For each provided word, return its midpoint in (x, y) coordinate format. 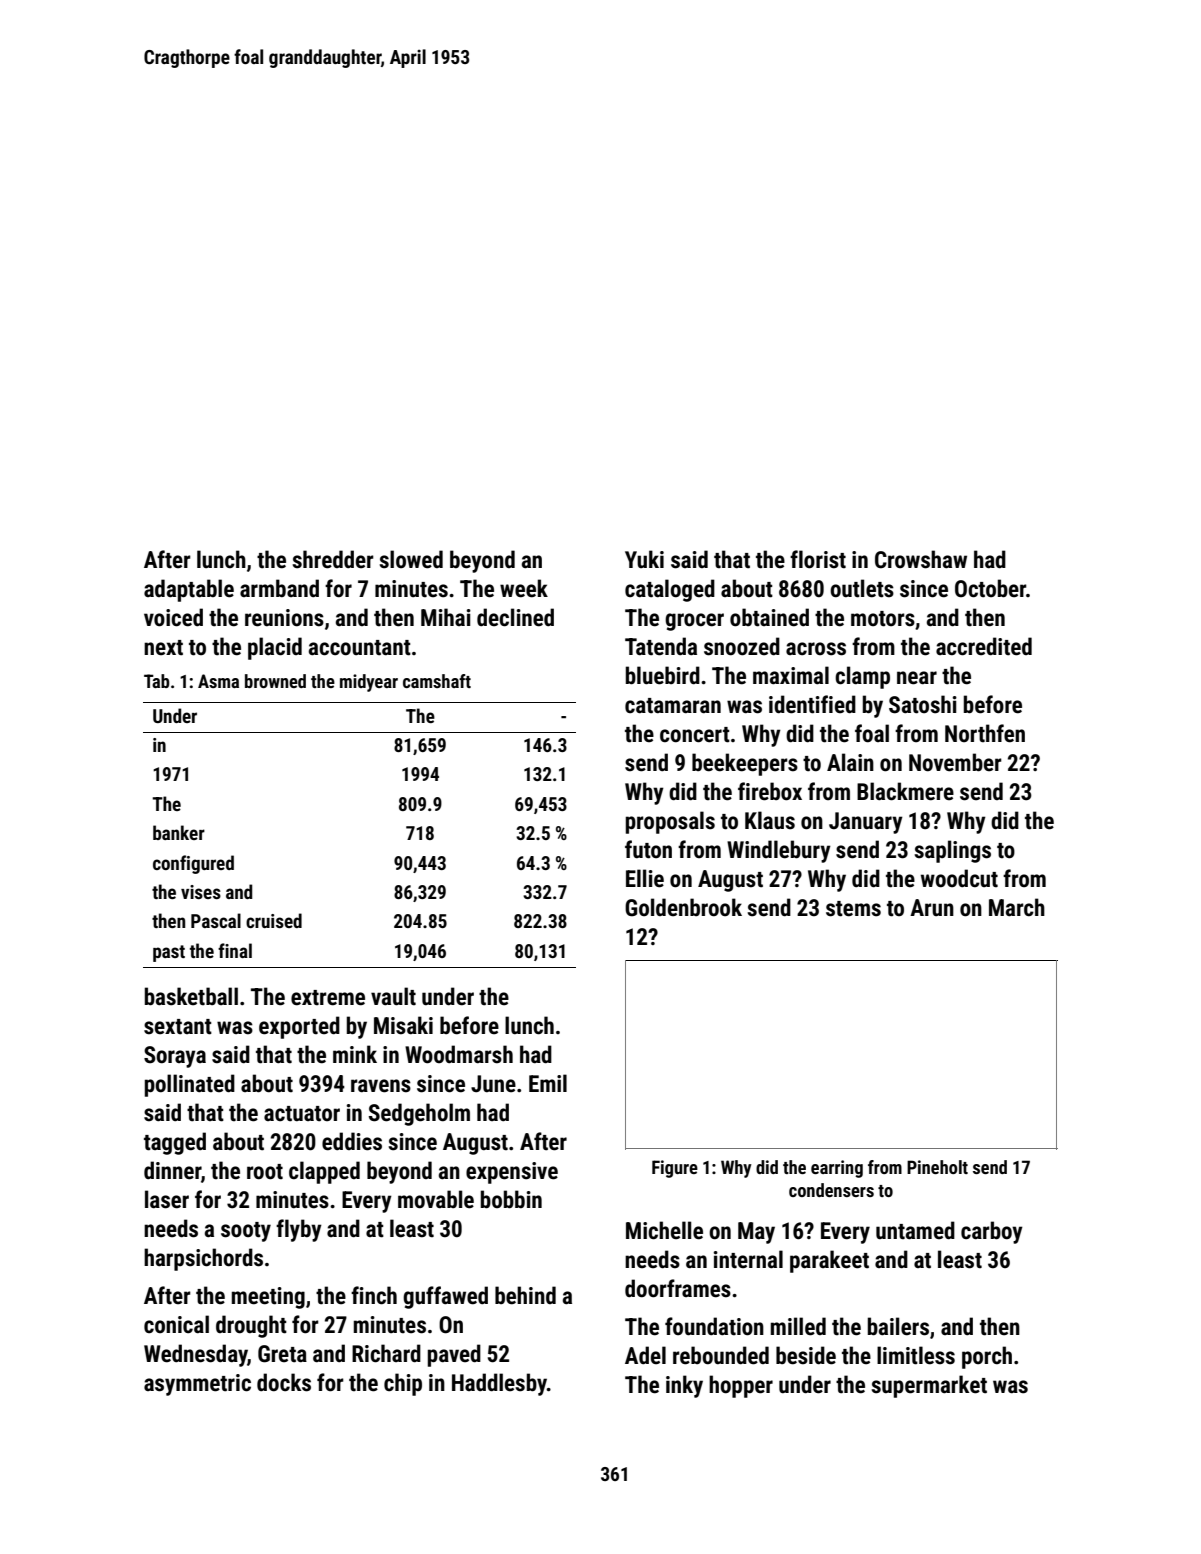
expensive (512, 1173)
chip (403, 1384)
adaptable (189, 590)
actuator (302, 1114)
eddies (352, 1141)
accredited (984, 646)
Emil (548, 1083)
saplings (952, 851)
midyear (369, 683)
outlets (862, 588)
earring (837, 1169)
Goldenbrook (683, 907)
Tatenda (661, 646)
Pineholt (937, 1167)
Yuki (644, 559)
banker (179, 832)
